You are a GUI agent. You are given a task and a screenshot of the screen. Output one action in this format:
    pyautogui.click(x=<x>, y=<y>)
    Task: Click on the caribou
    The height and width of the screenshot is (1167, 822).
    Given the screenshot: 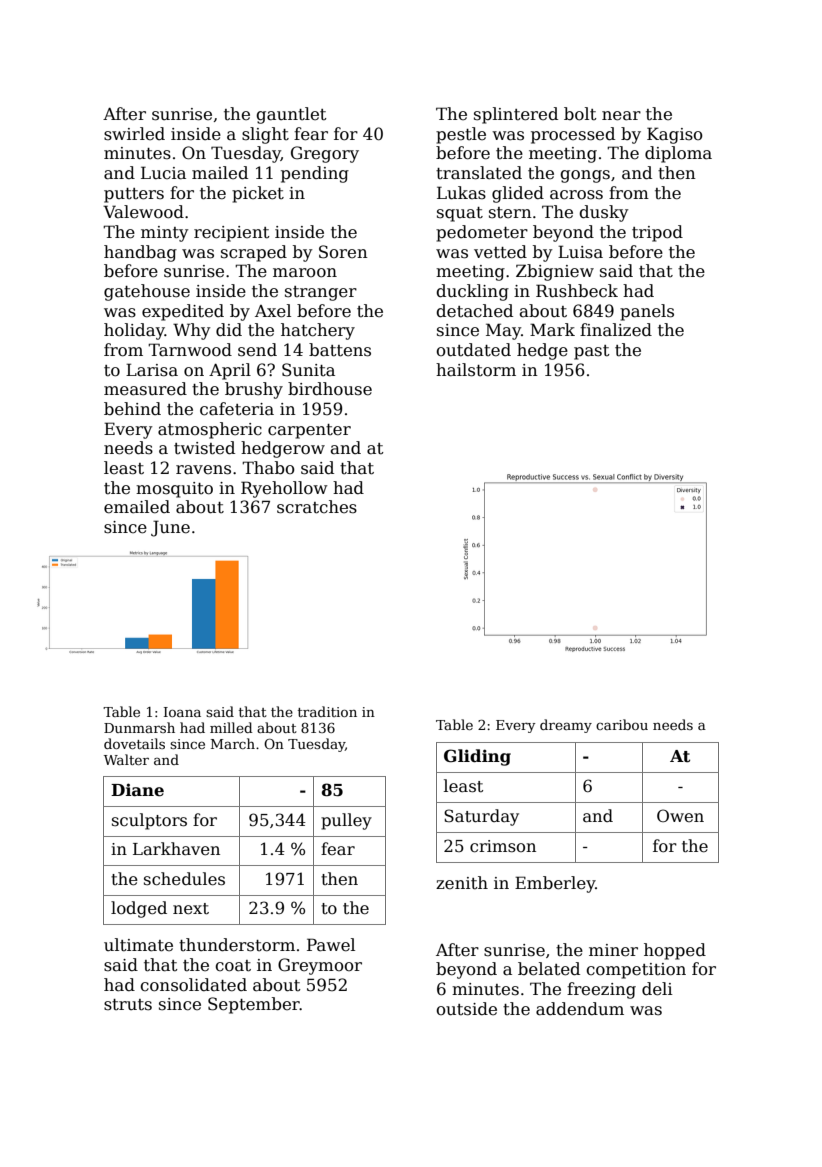 What is the action you would take?
    pyautogui.click(x=622, y=724)
